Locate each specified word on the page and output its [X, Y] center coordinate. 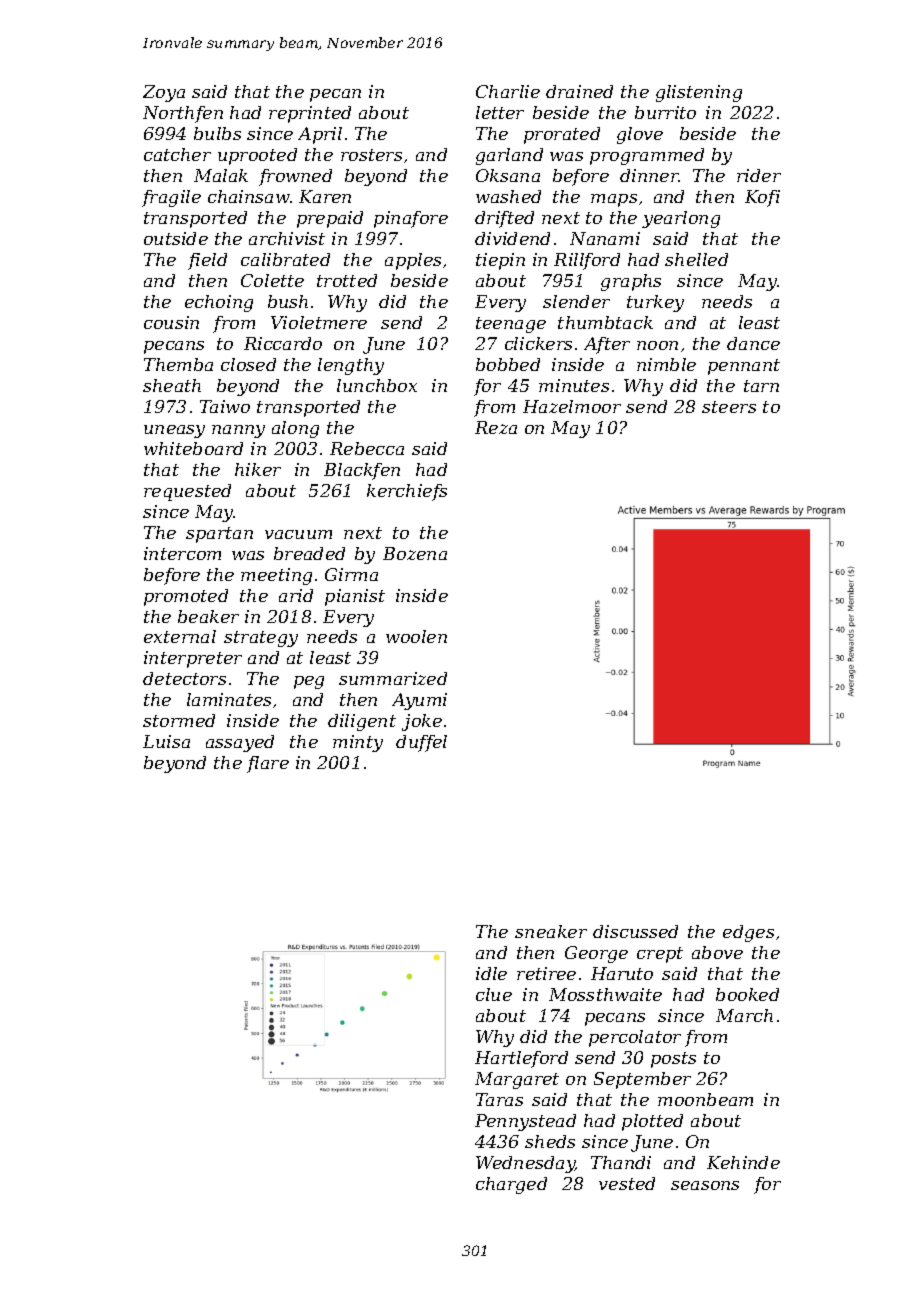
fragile [171, 198]
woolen [416, 636]
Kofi [762, 198]
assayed [240, 743]
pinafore [411, 219]
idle [491, 973]
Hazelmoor [572, 406]
